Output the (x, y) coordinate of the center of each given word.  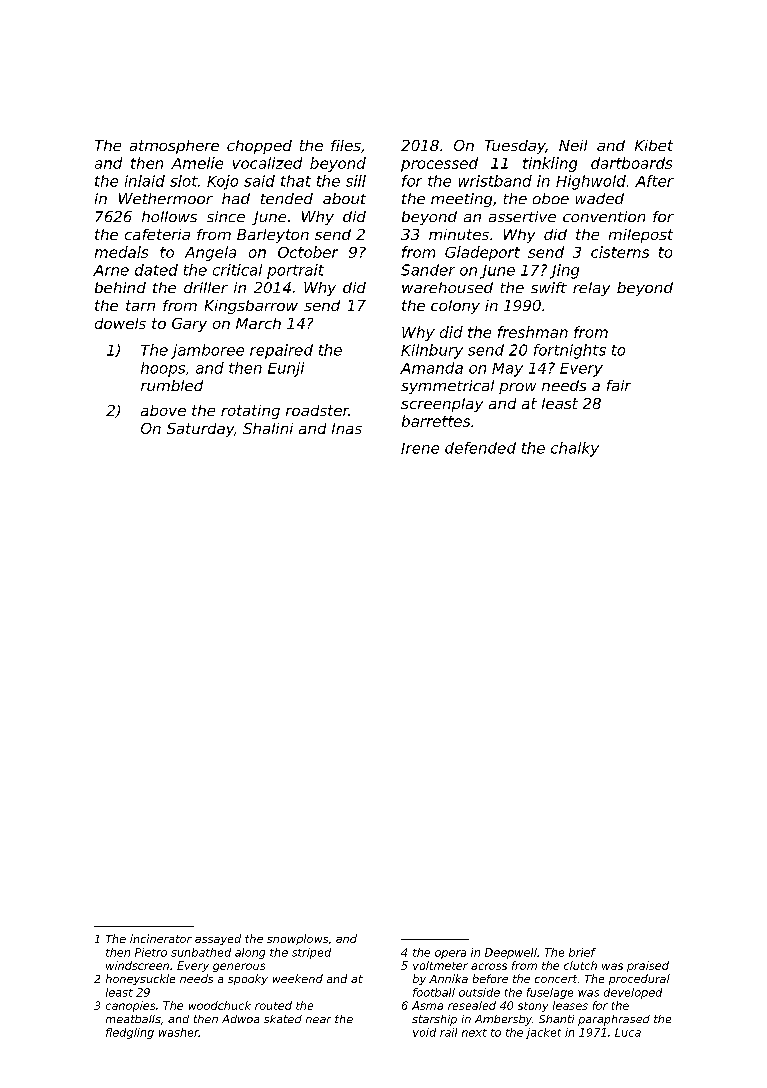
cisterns (620, 252)
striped (311, 953)
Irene (420, 448)
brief (582, 952)
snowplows (297, 939)
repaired (281, 351)
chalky (575, 449)
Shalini (268, 428)
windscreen (137, 965)
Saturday (200, 430)
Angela (210, 253)
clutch (580, 965)
